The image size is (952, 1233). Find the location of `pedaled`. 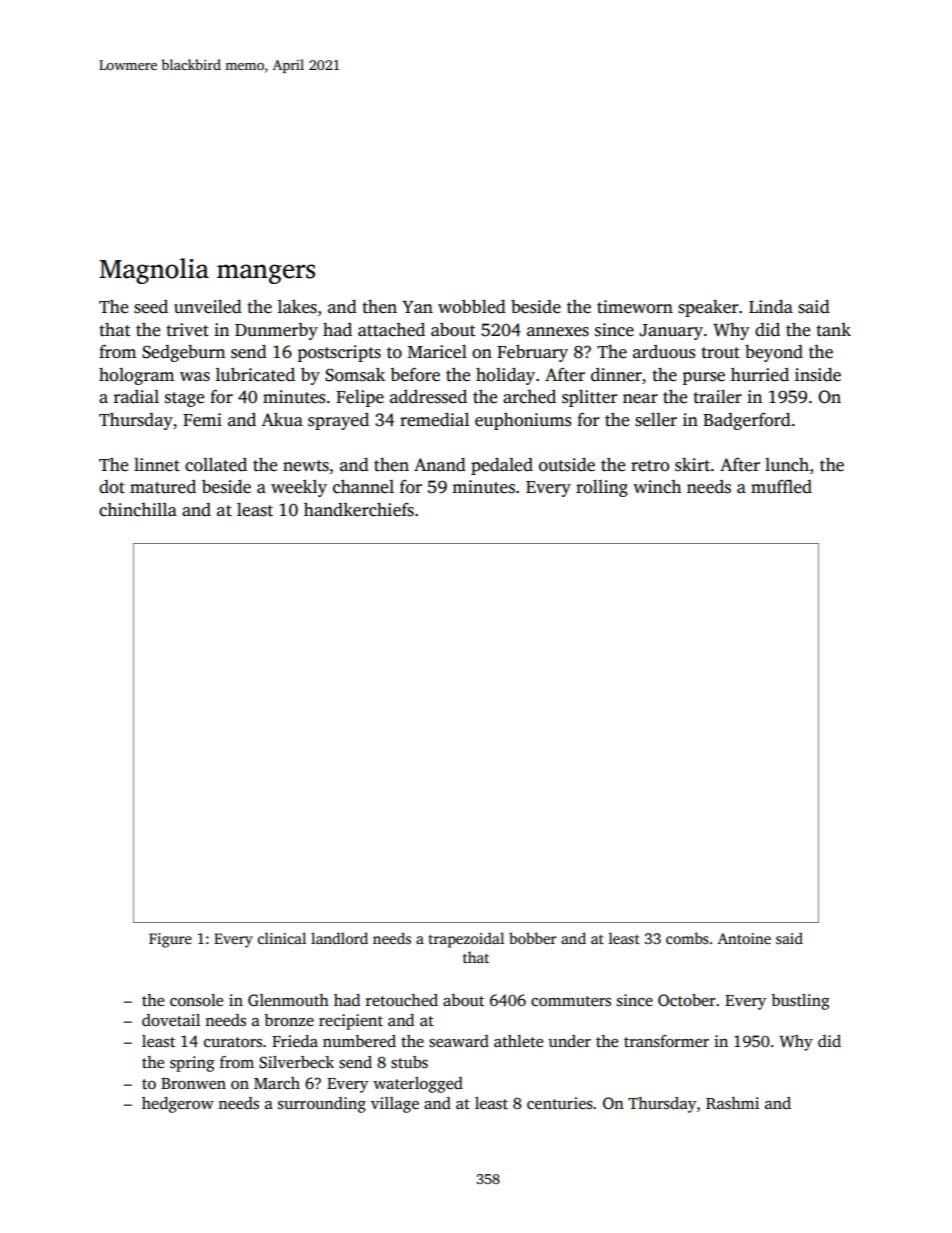

pedaled is located at coordinates (502, 466).
